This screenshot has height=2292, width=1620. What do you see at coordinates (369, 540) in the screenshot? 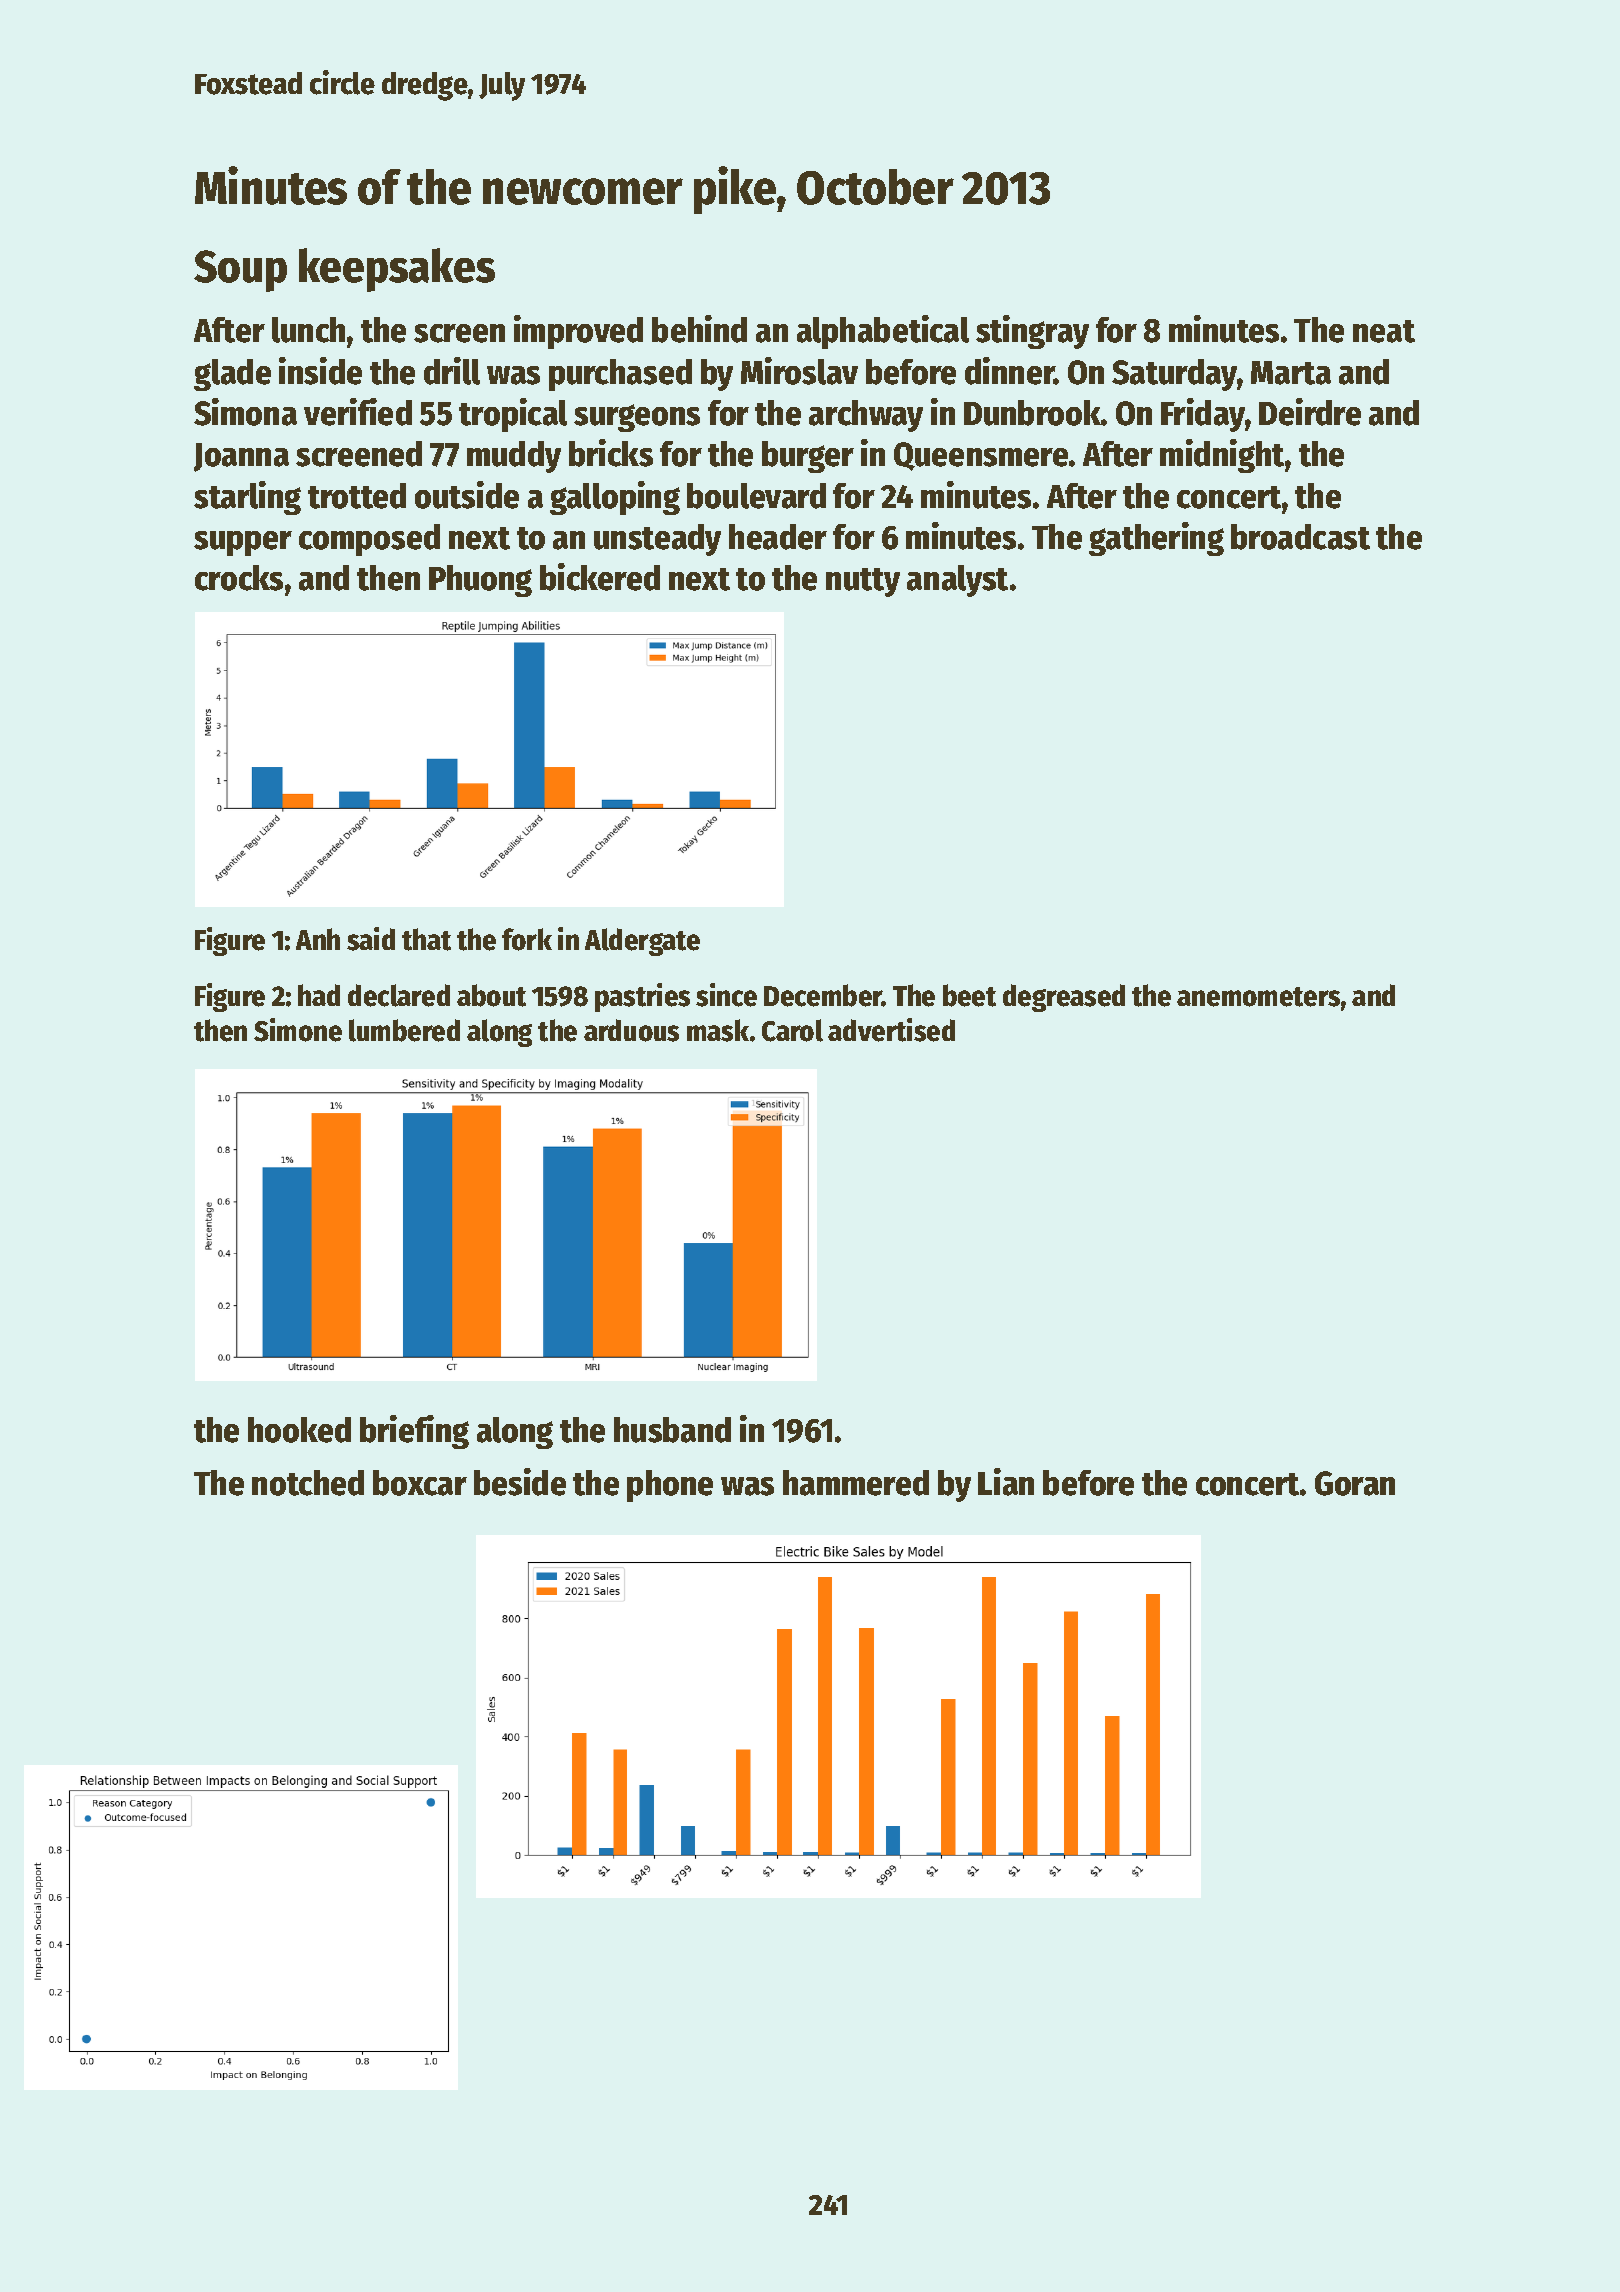
I see `composed` at bounding box center [369, 540].
